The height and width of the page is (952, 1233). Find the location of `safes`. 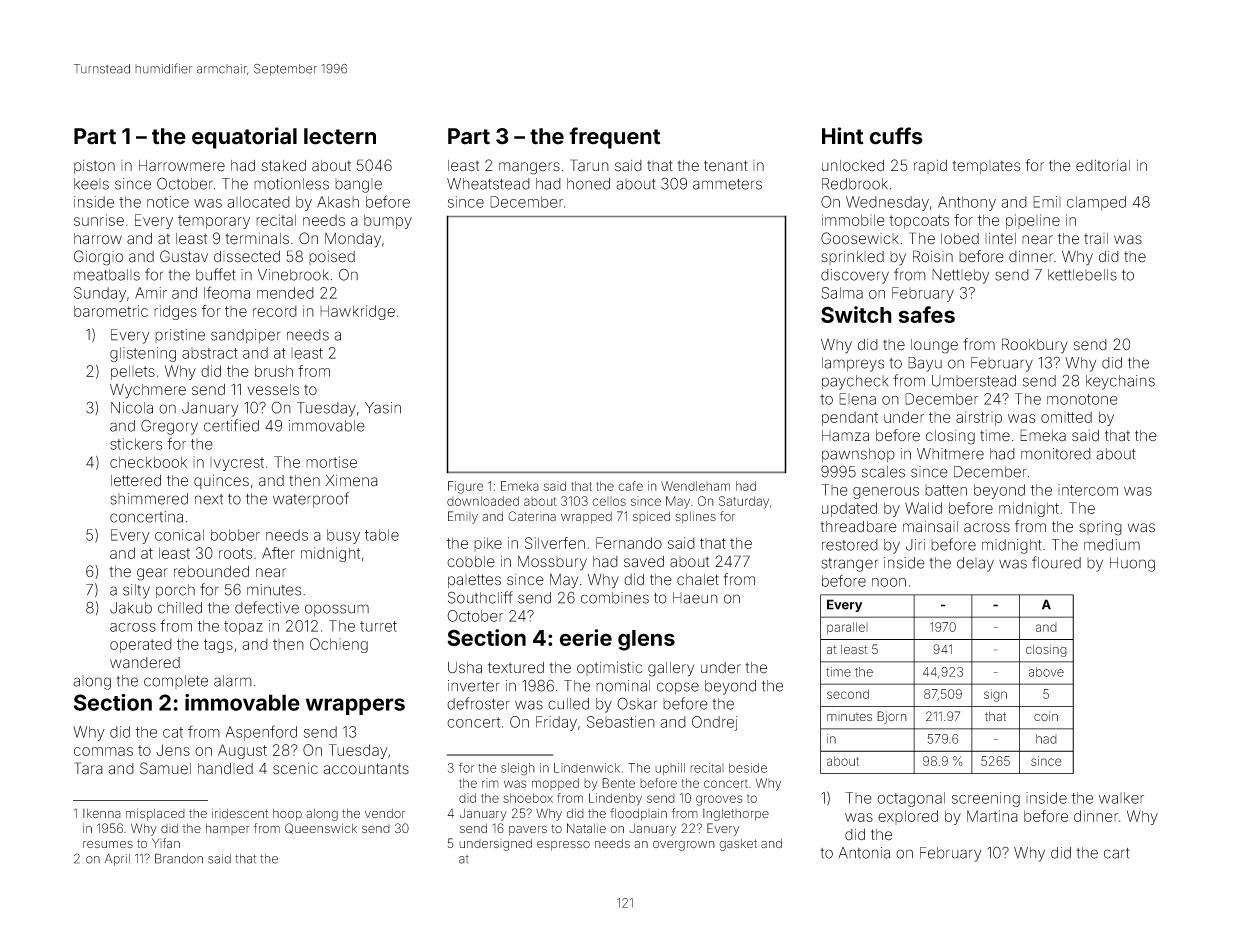

safes is located at coordinates (927, 314).
